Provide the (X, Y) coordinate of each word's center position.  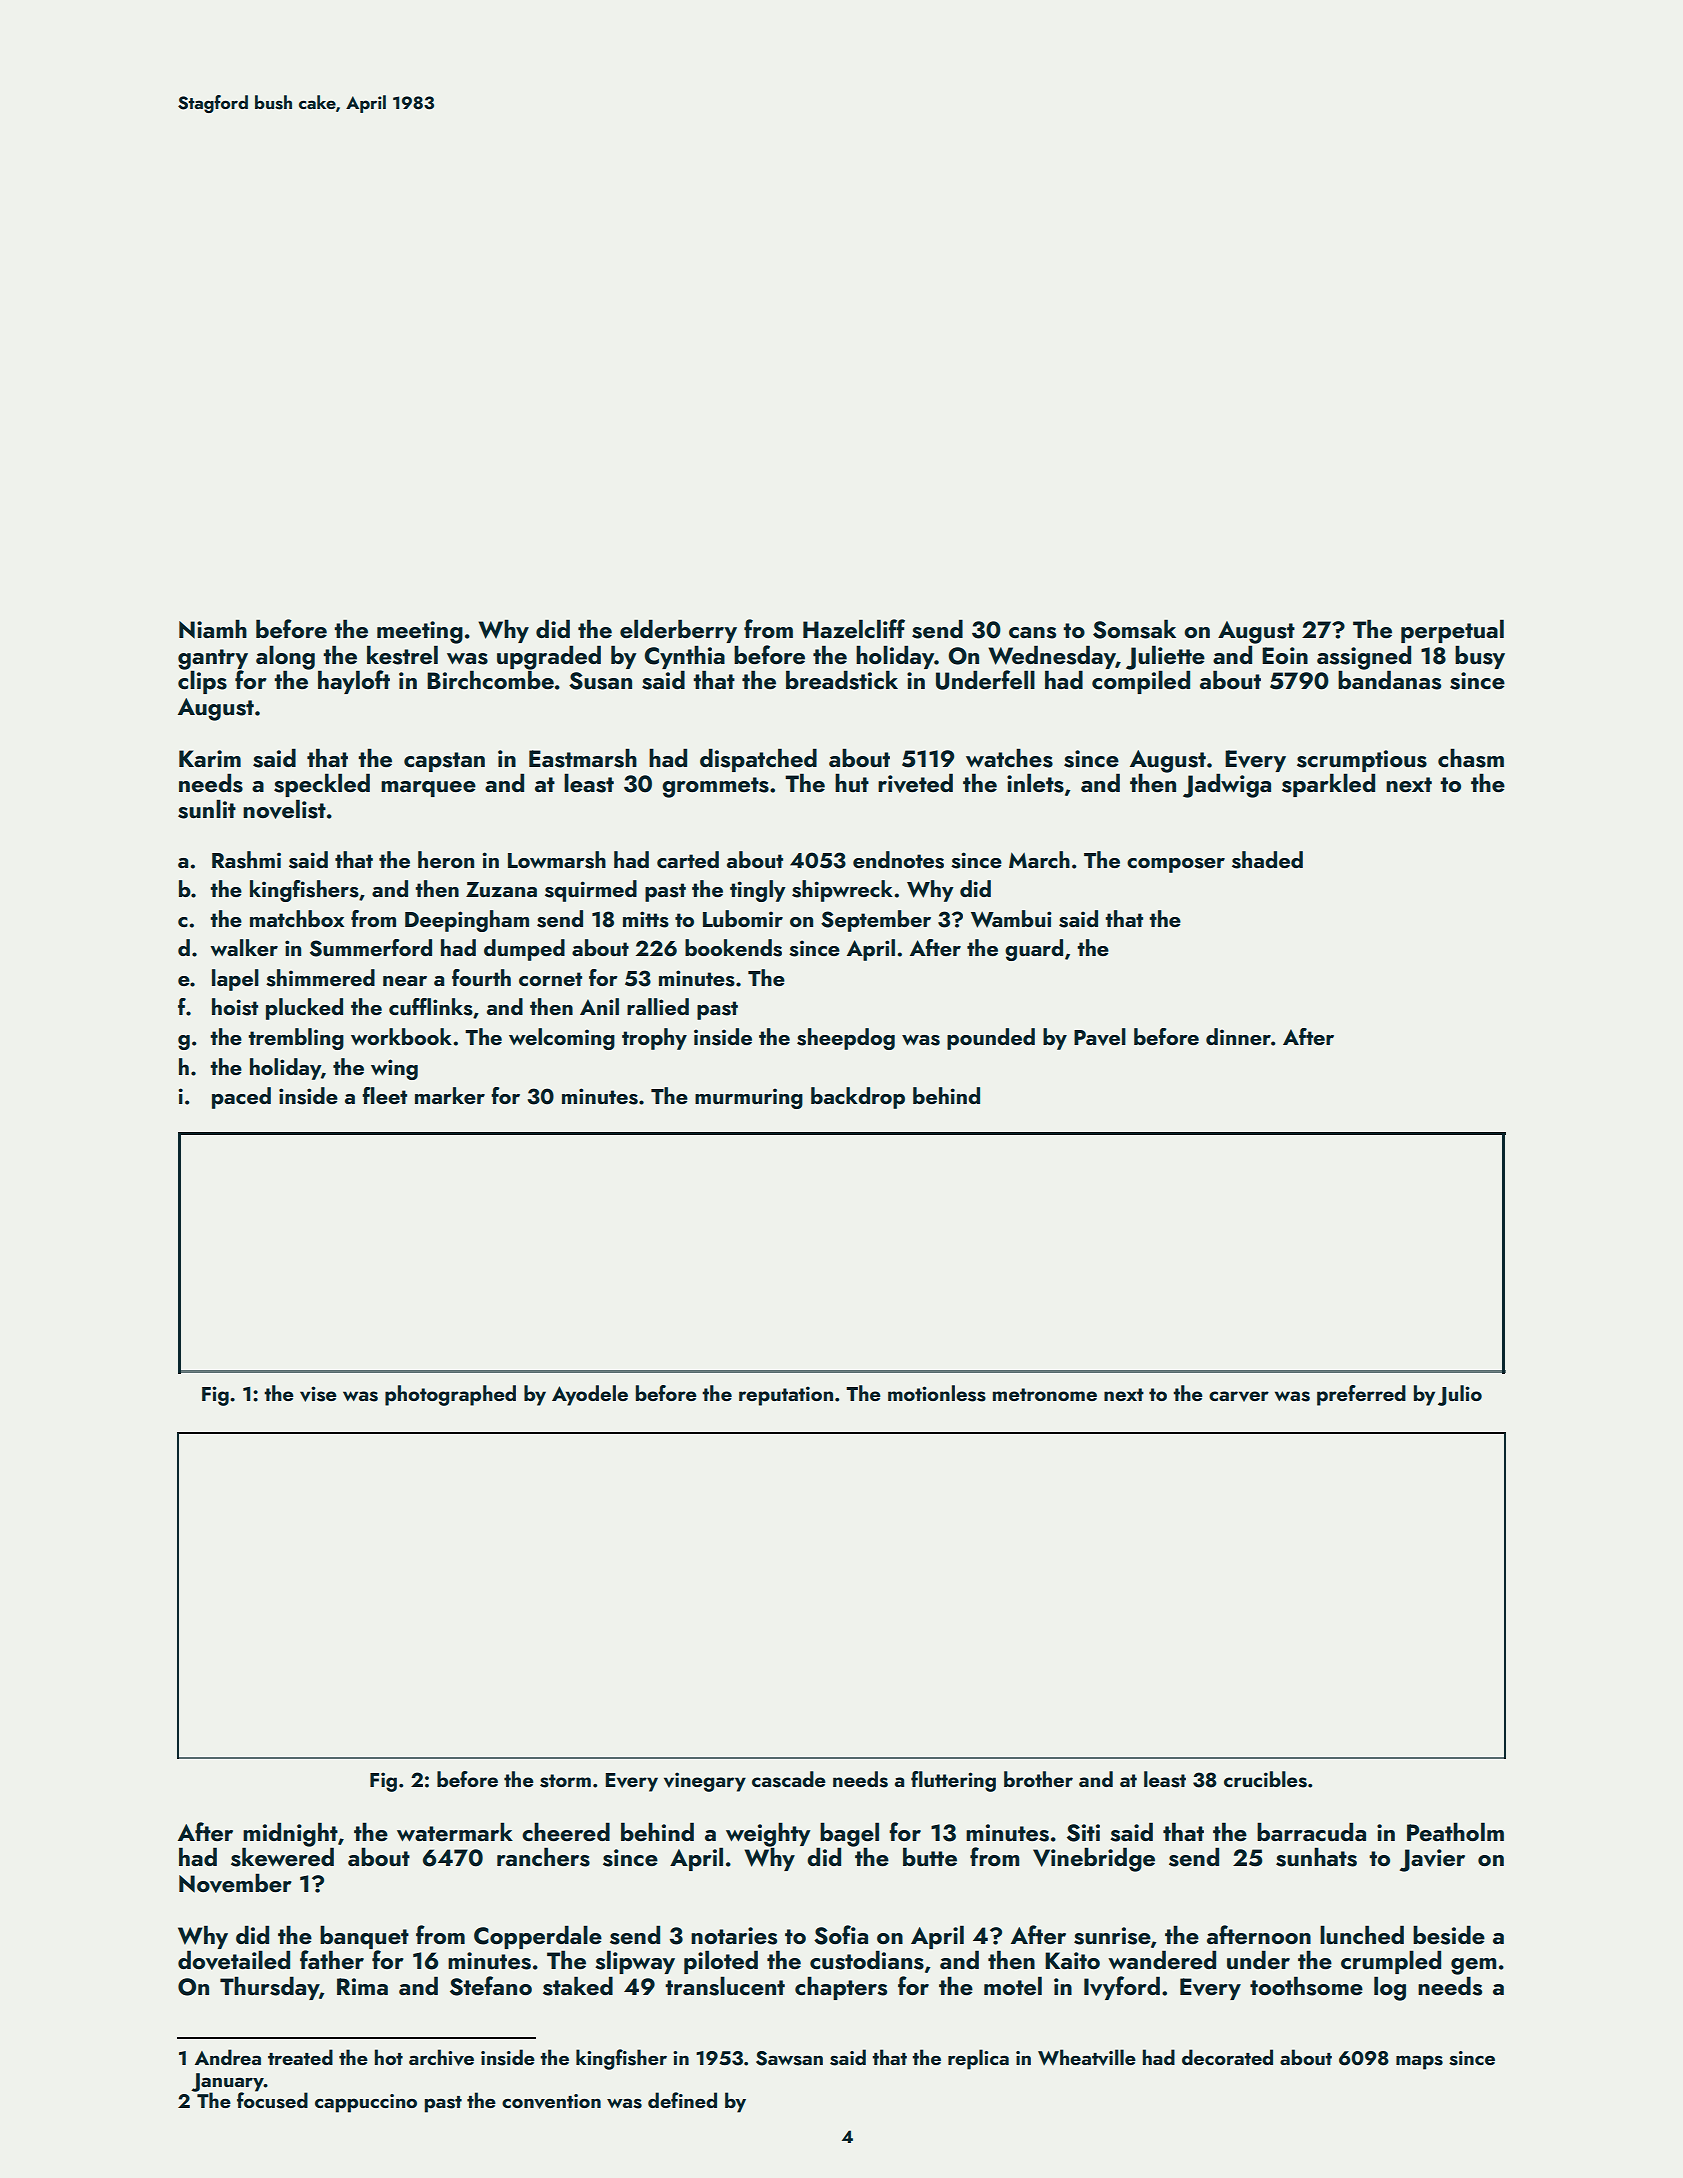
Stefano (491, 1986)
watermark (455, 1831)
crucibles (1265, 1779)
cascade (789, 1779)
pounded (991, 1039)
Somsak (1134, 629)
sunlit (207, 809)
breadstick (842, 680)
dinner (1238, 1036)
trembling (296, 1039)
